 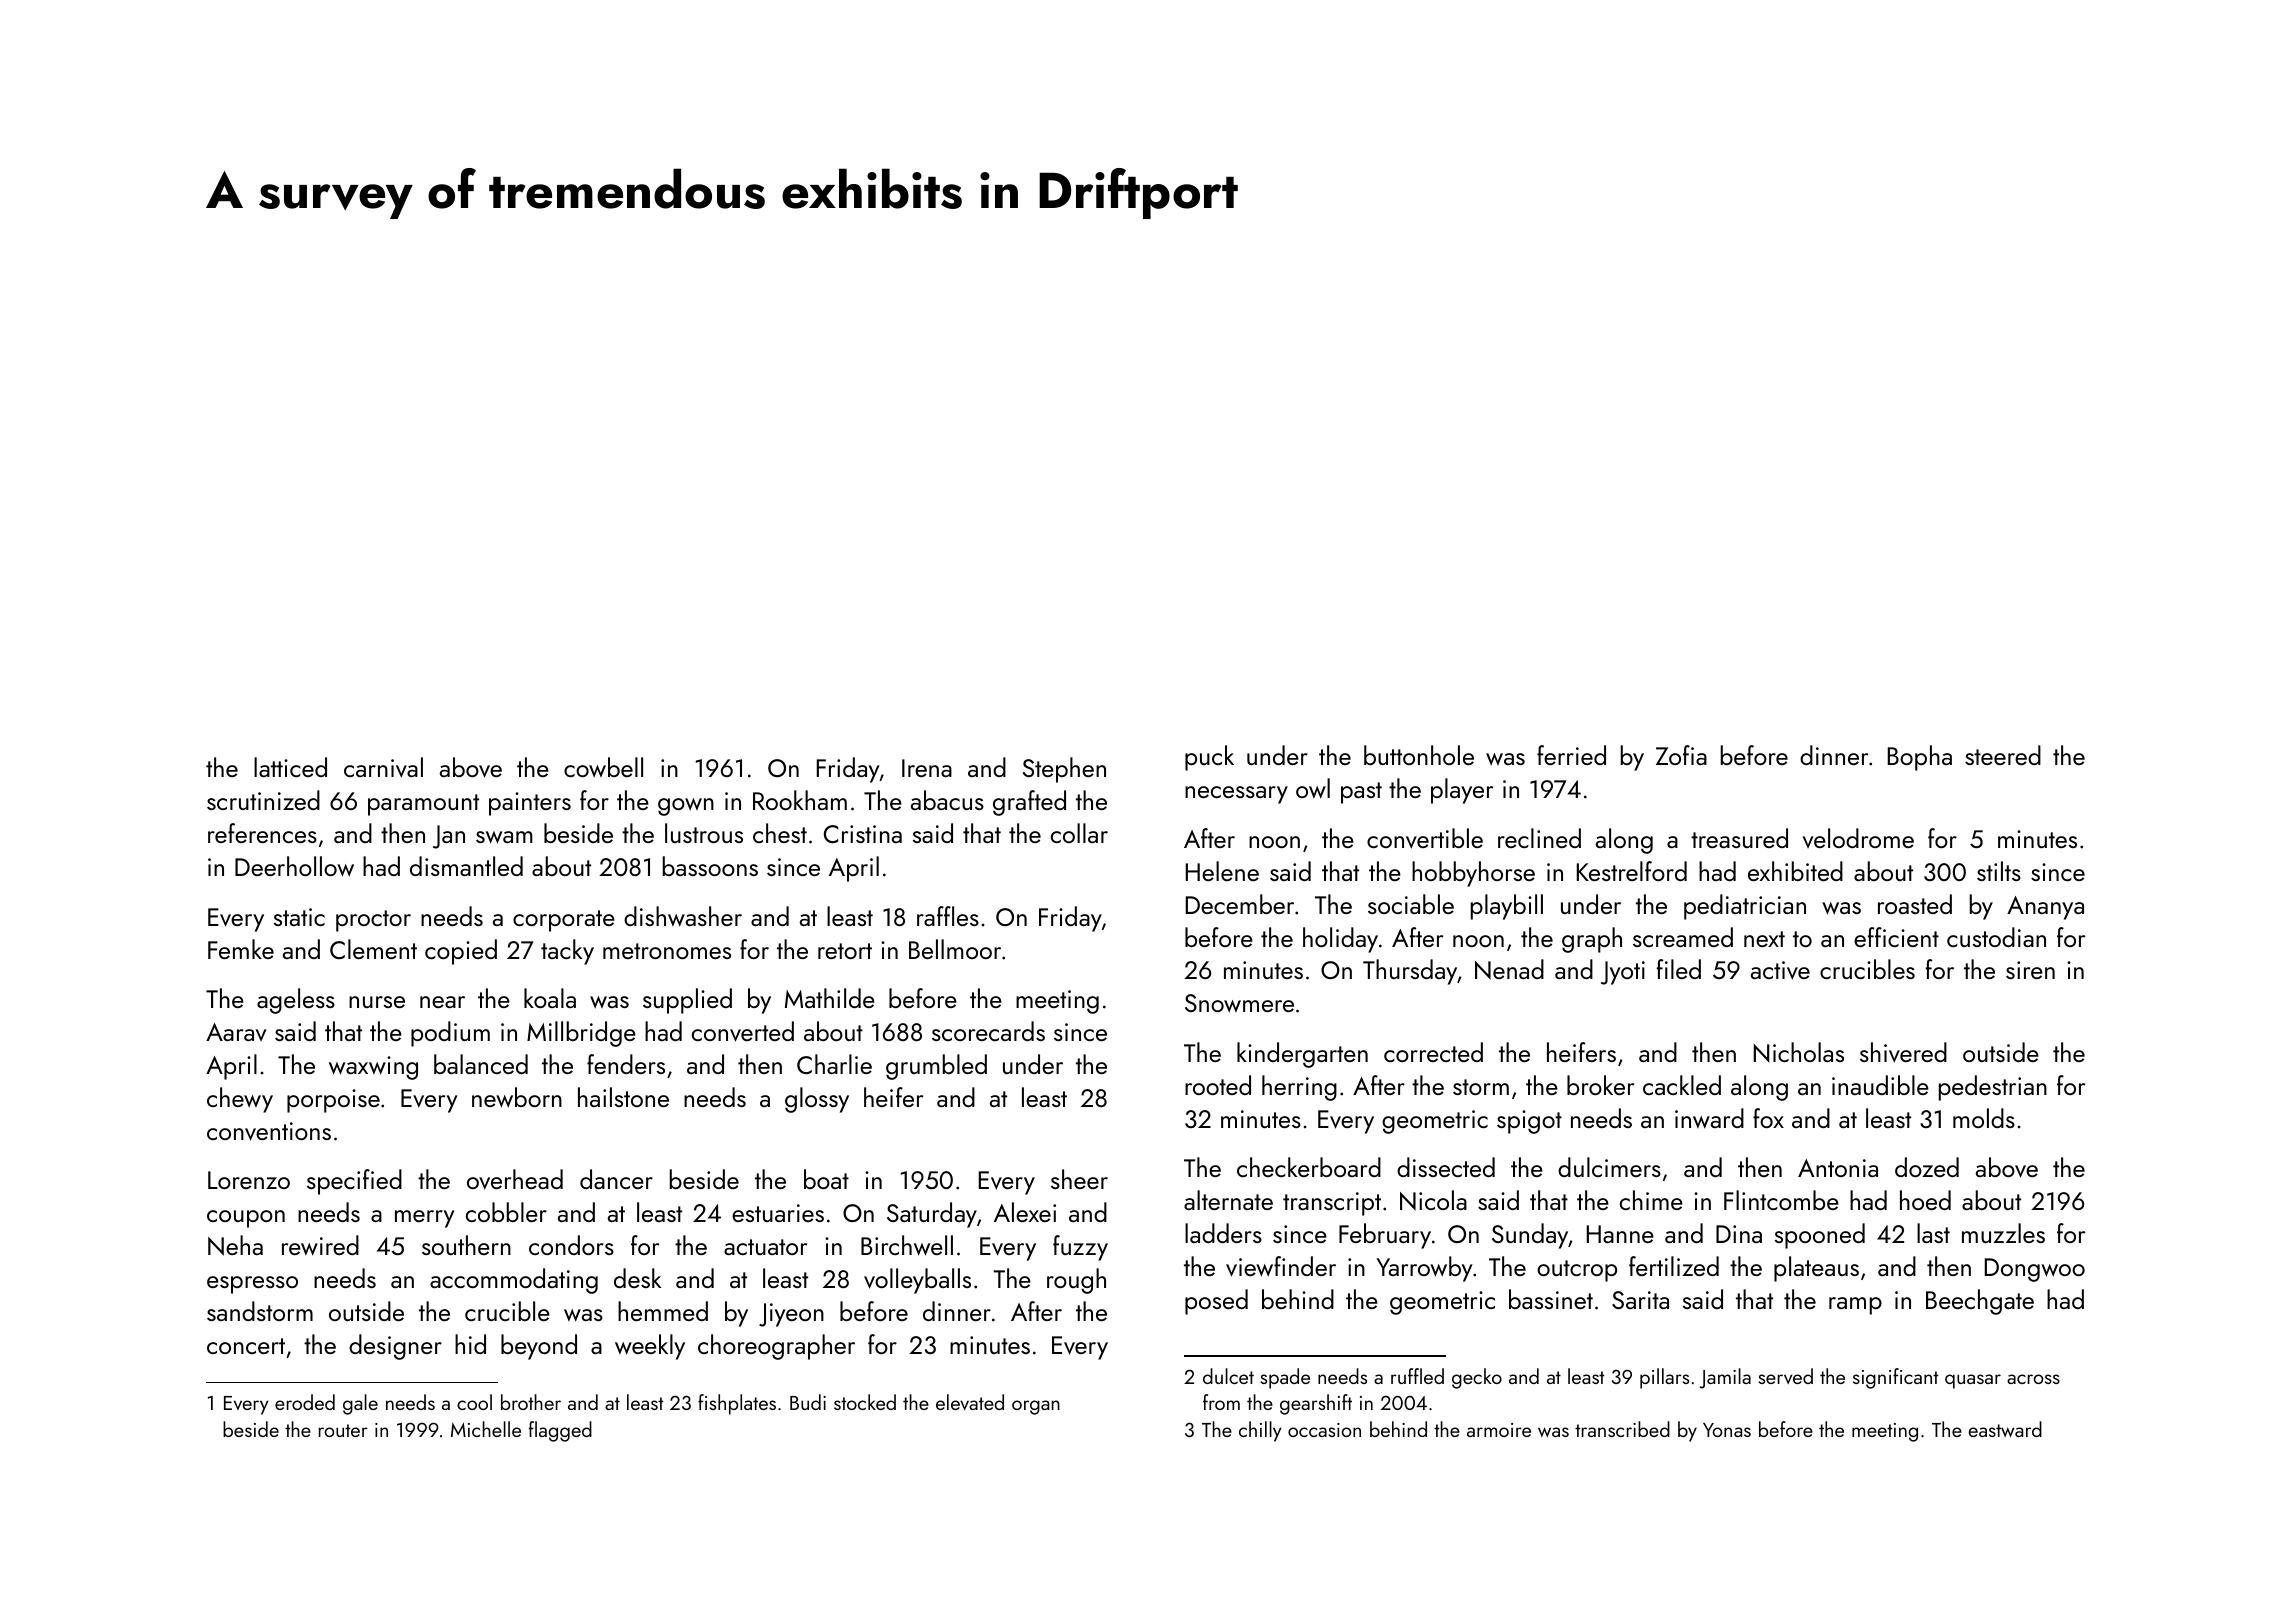 I want to click on Yonas, so click(x=1727, y=1430).
